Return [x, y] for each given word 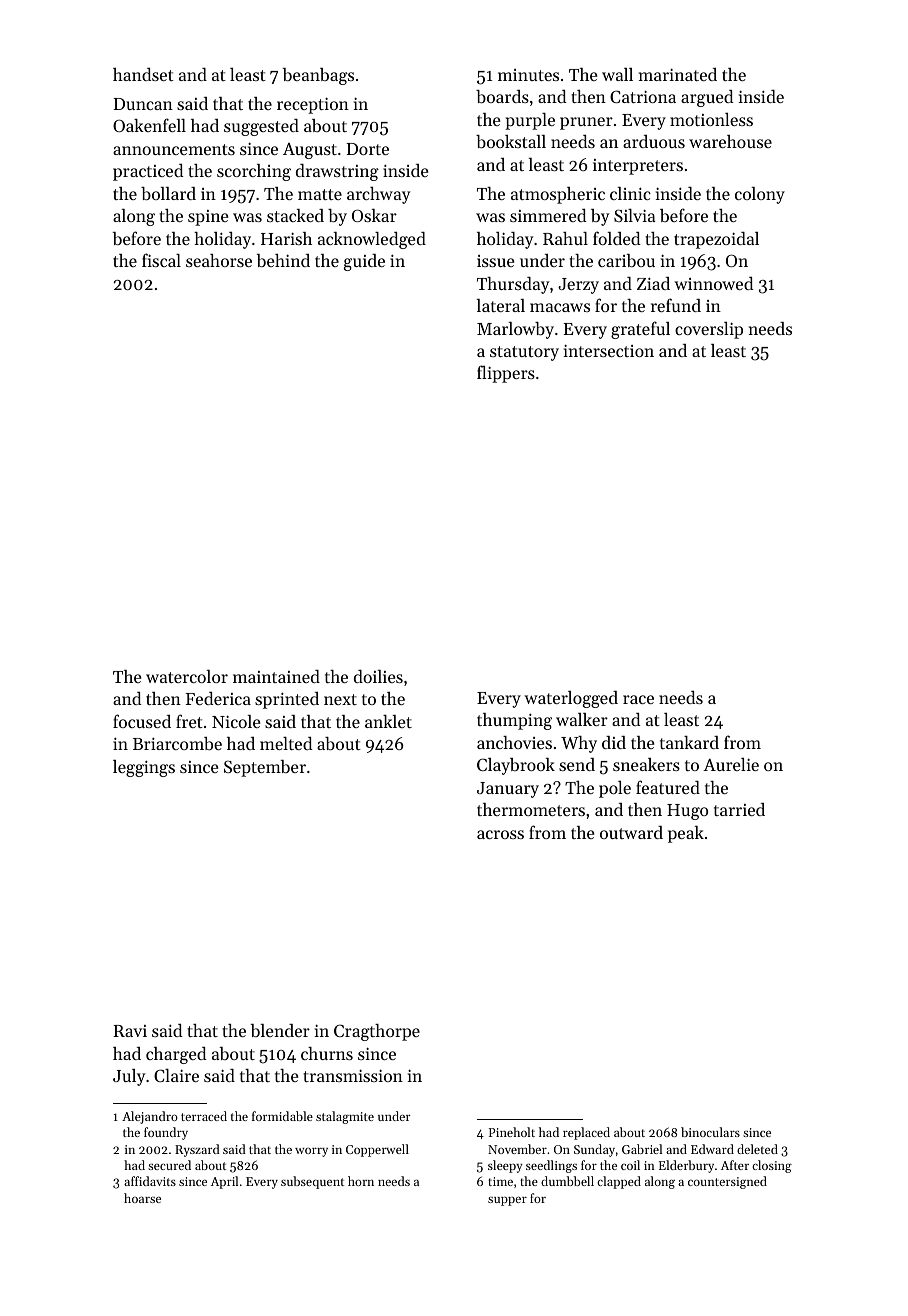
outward [631, 832]
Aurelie [731, 764]
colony [760, 195]
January [508, 790]
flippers [506, 374]
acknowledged [372, 240]
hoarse [142, 1198]
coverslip [709, 330]
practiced [148, 172]
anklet [388, 721]
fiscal [161, 260]
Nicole [236, 721]
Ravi [130, 1031]
